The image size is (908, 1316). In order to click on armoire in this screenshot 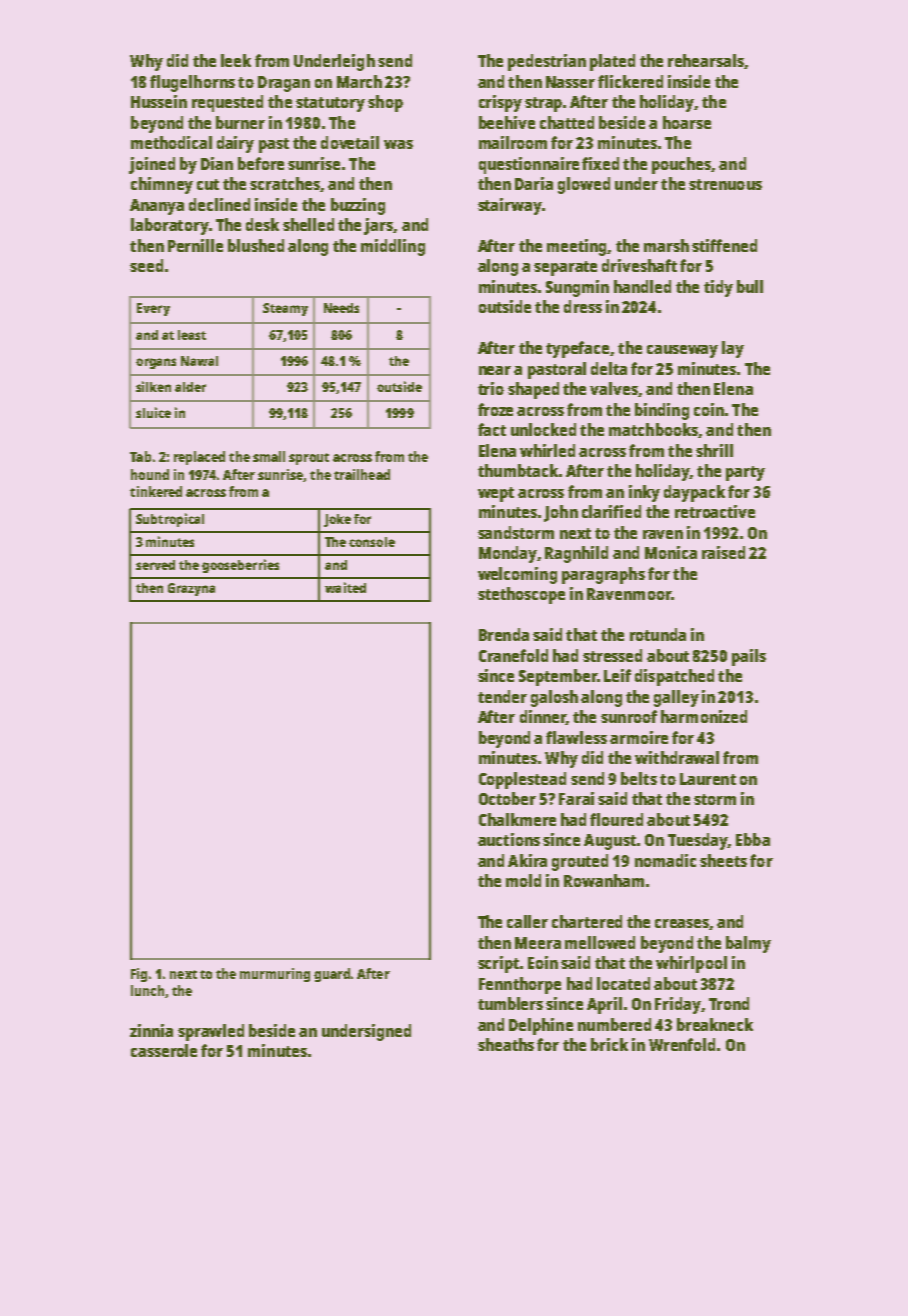, I will do `click(639, 737)`.
